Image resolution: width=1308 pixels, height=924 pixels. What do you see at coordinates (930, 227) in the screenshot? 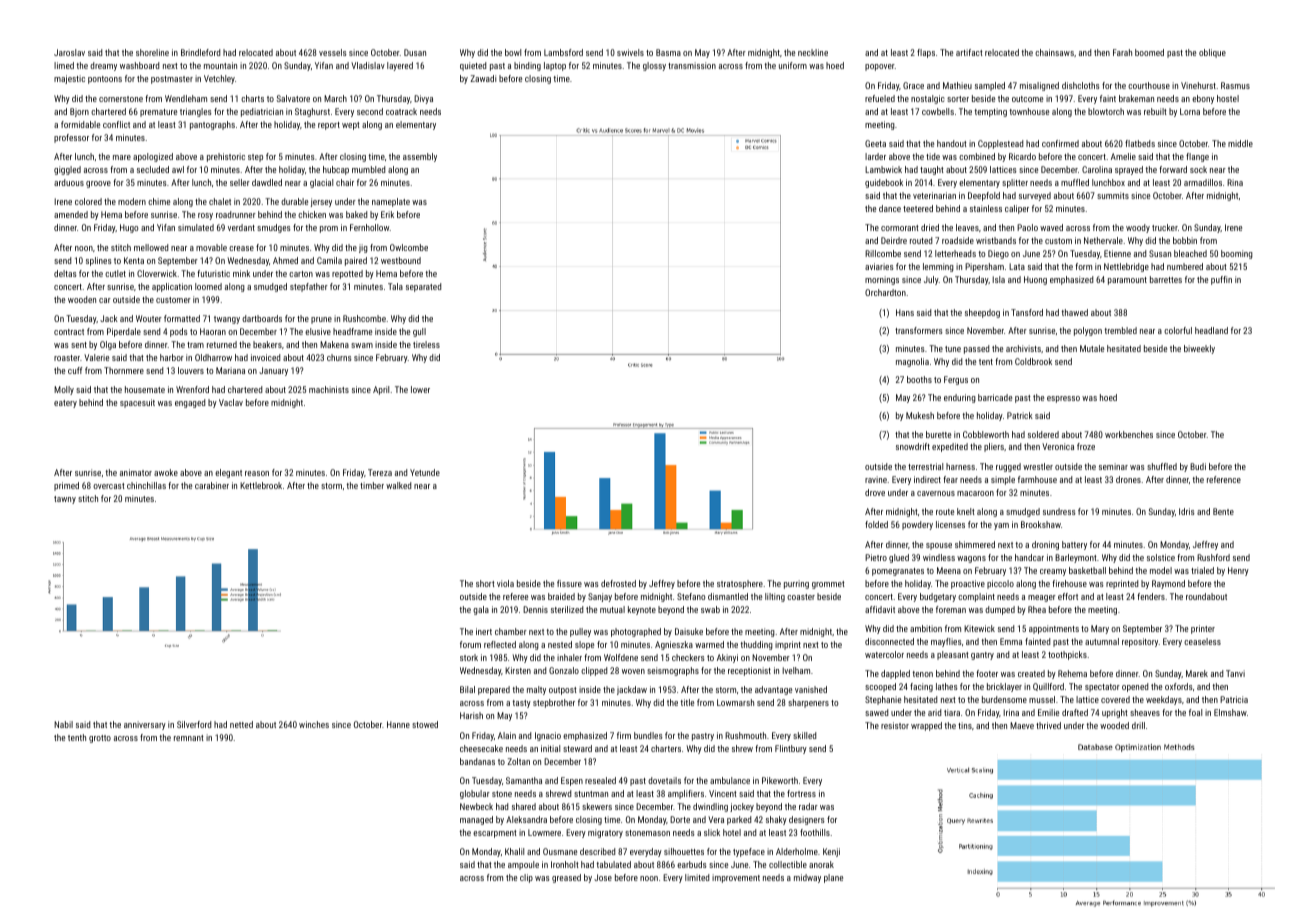
I see `dried` at bounding box center [930, 227].
